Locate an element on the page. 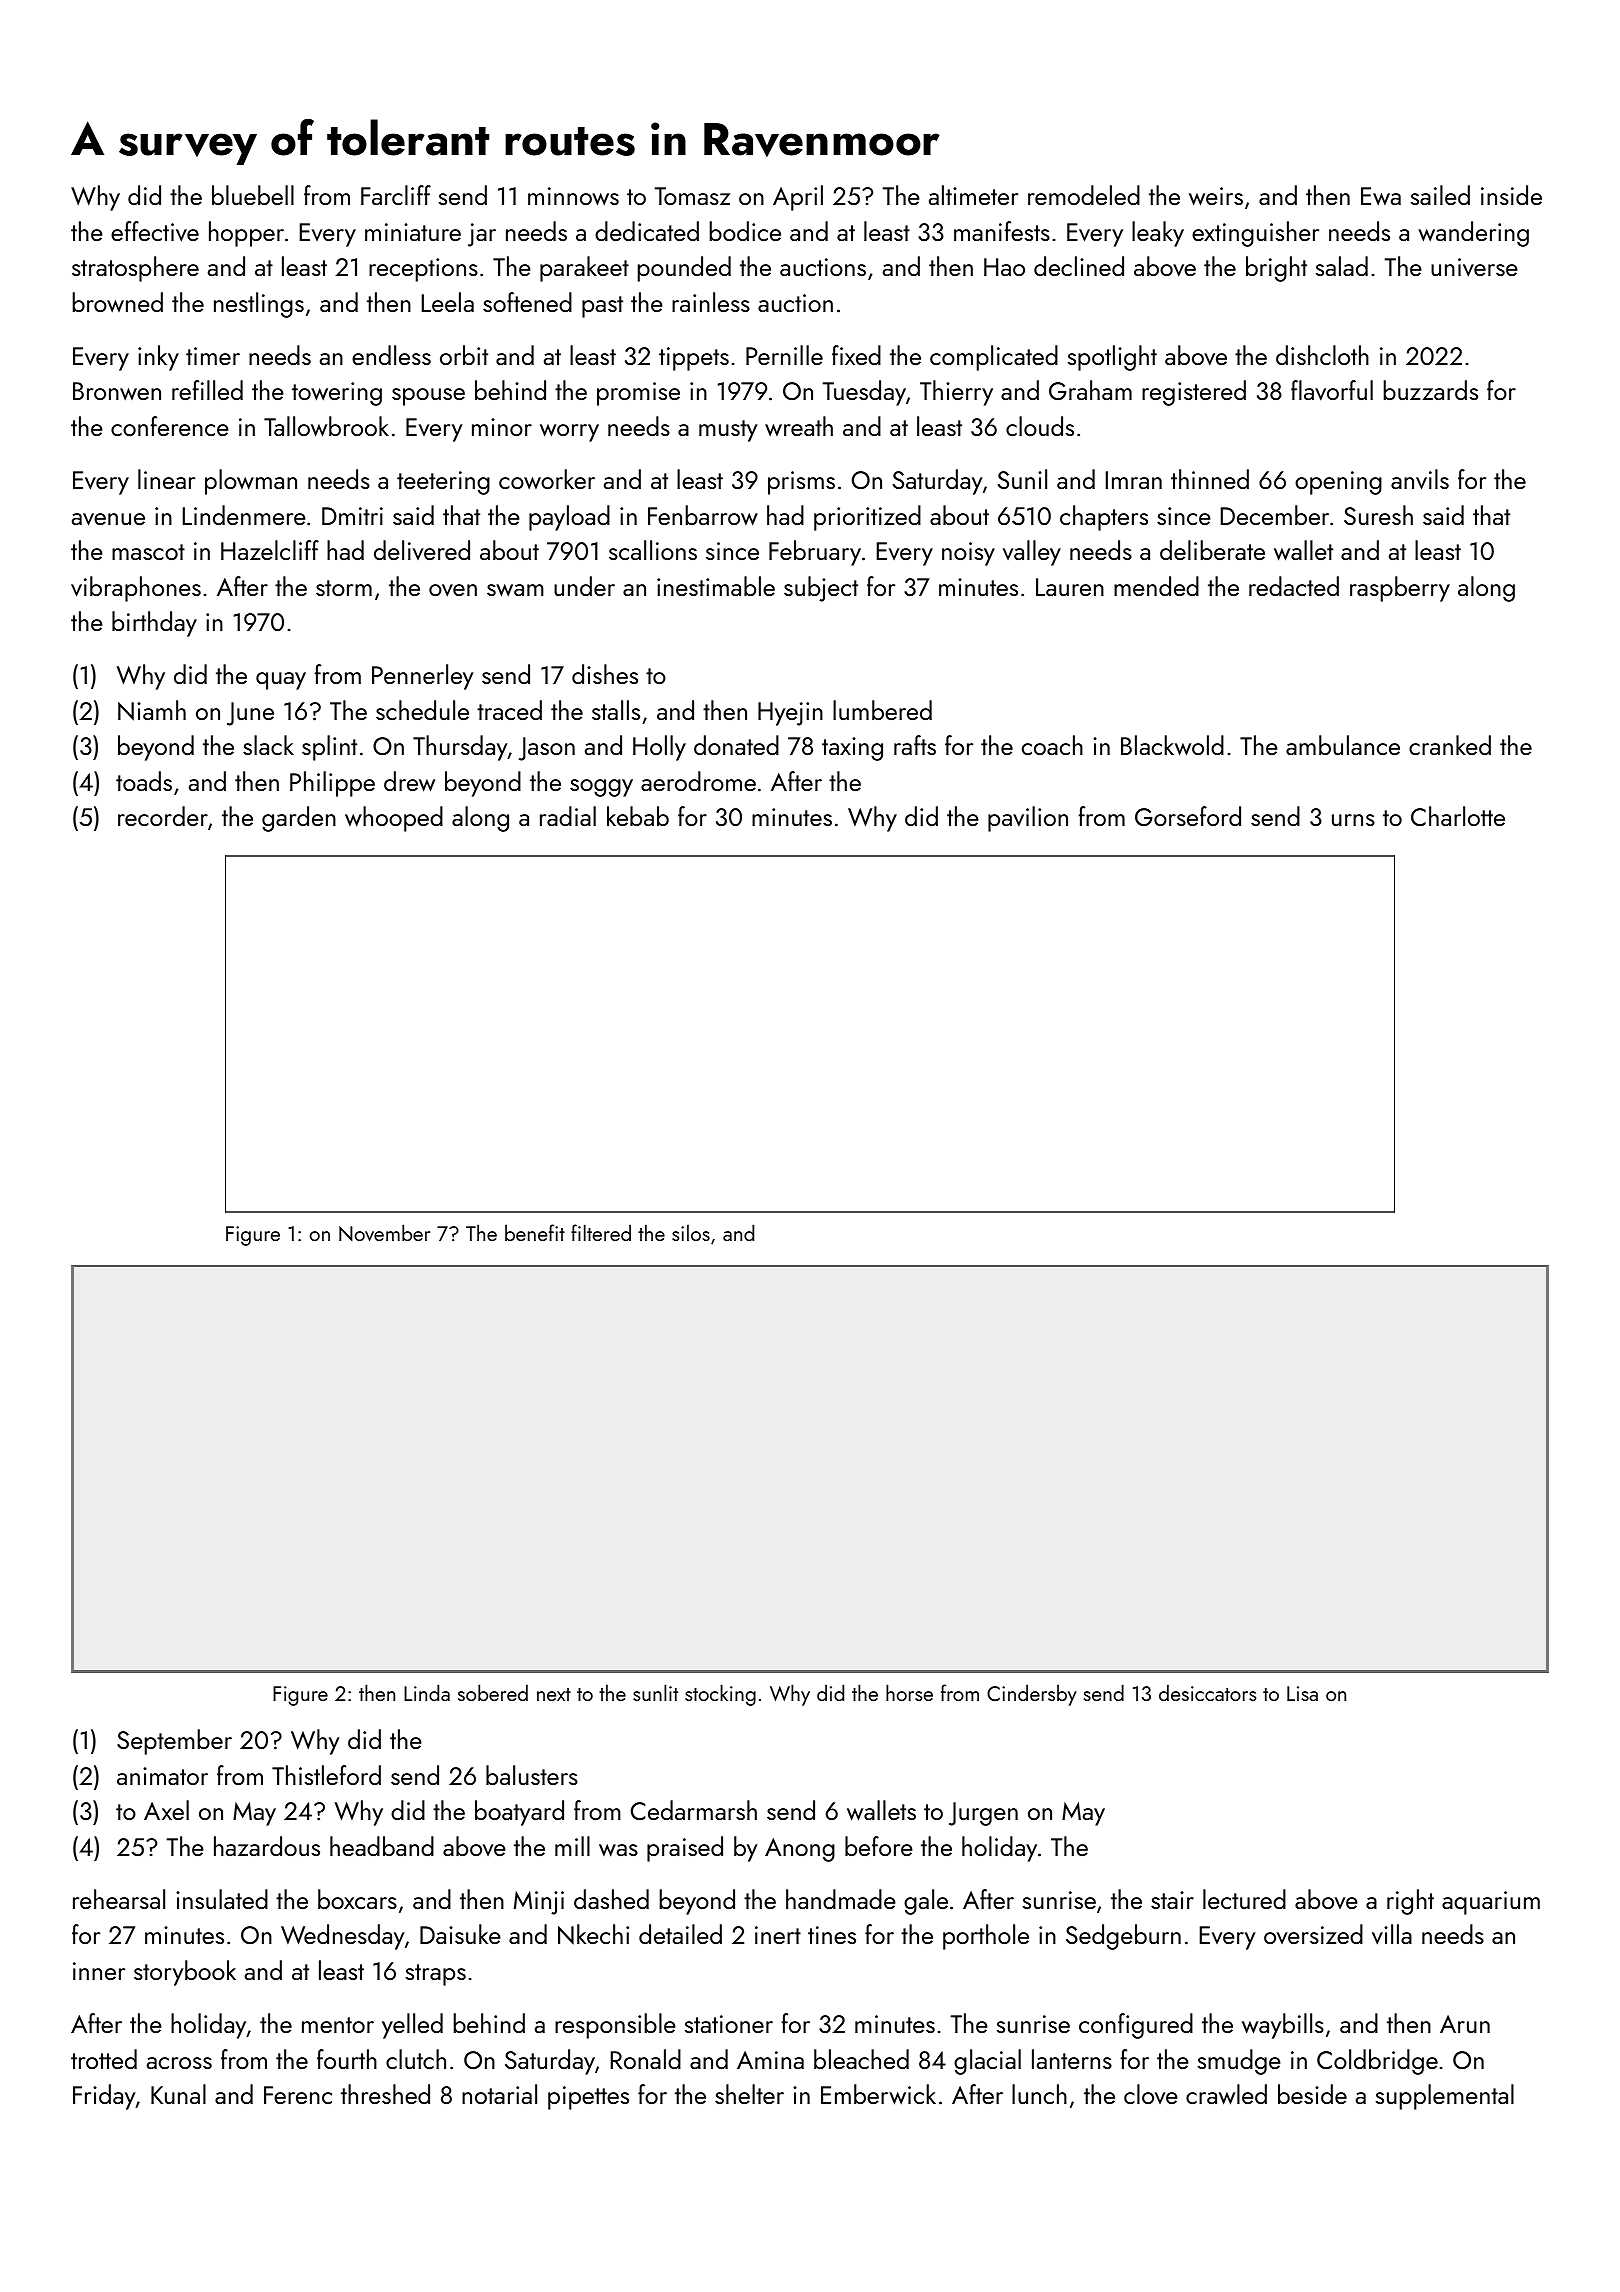 The image size is (1620, 2292). towering is located at coordinates (337, 394).
